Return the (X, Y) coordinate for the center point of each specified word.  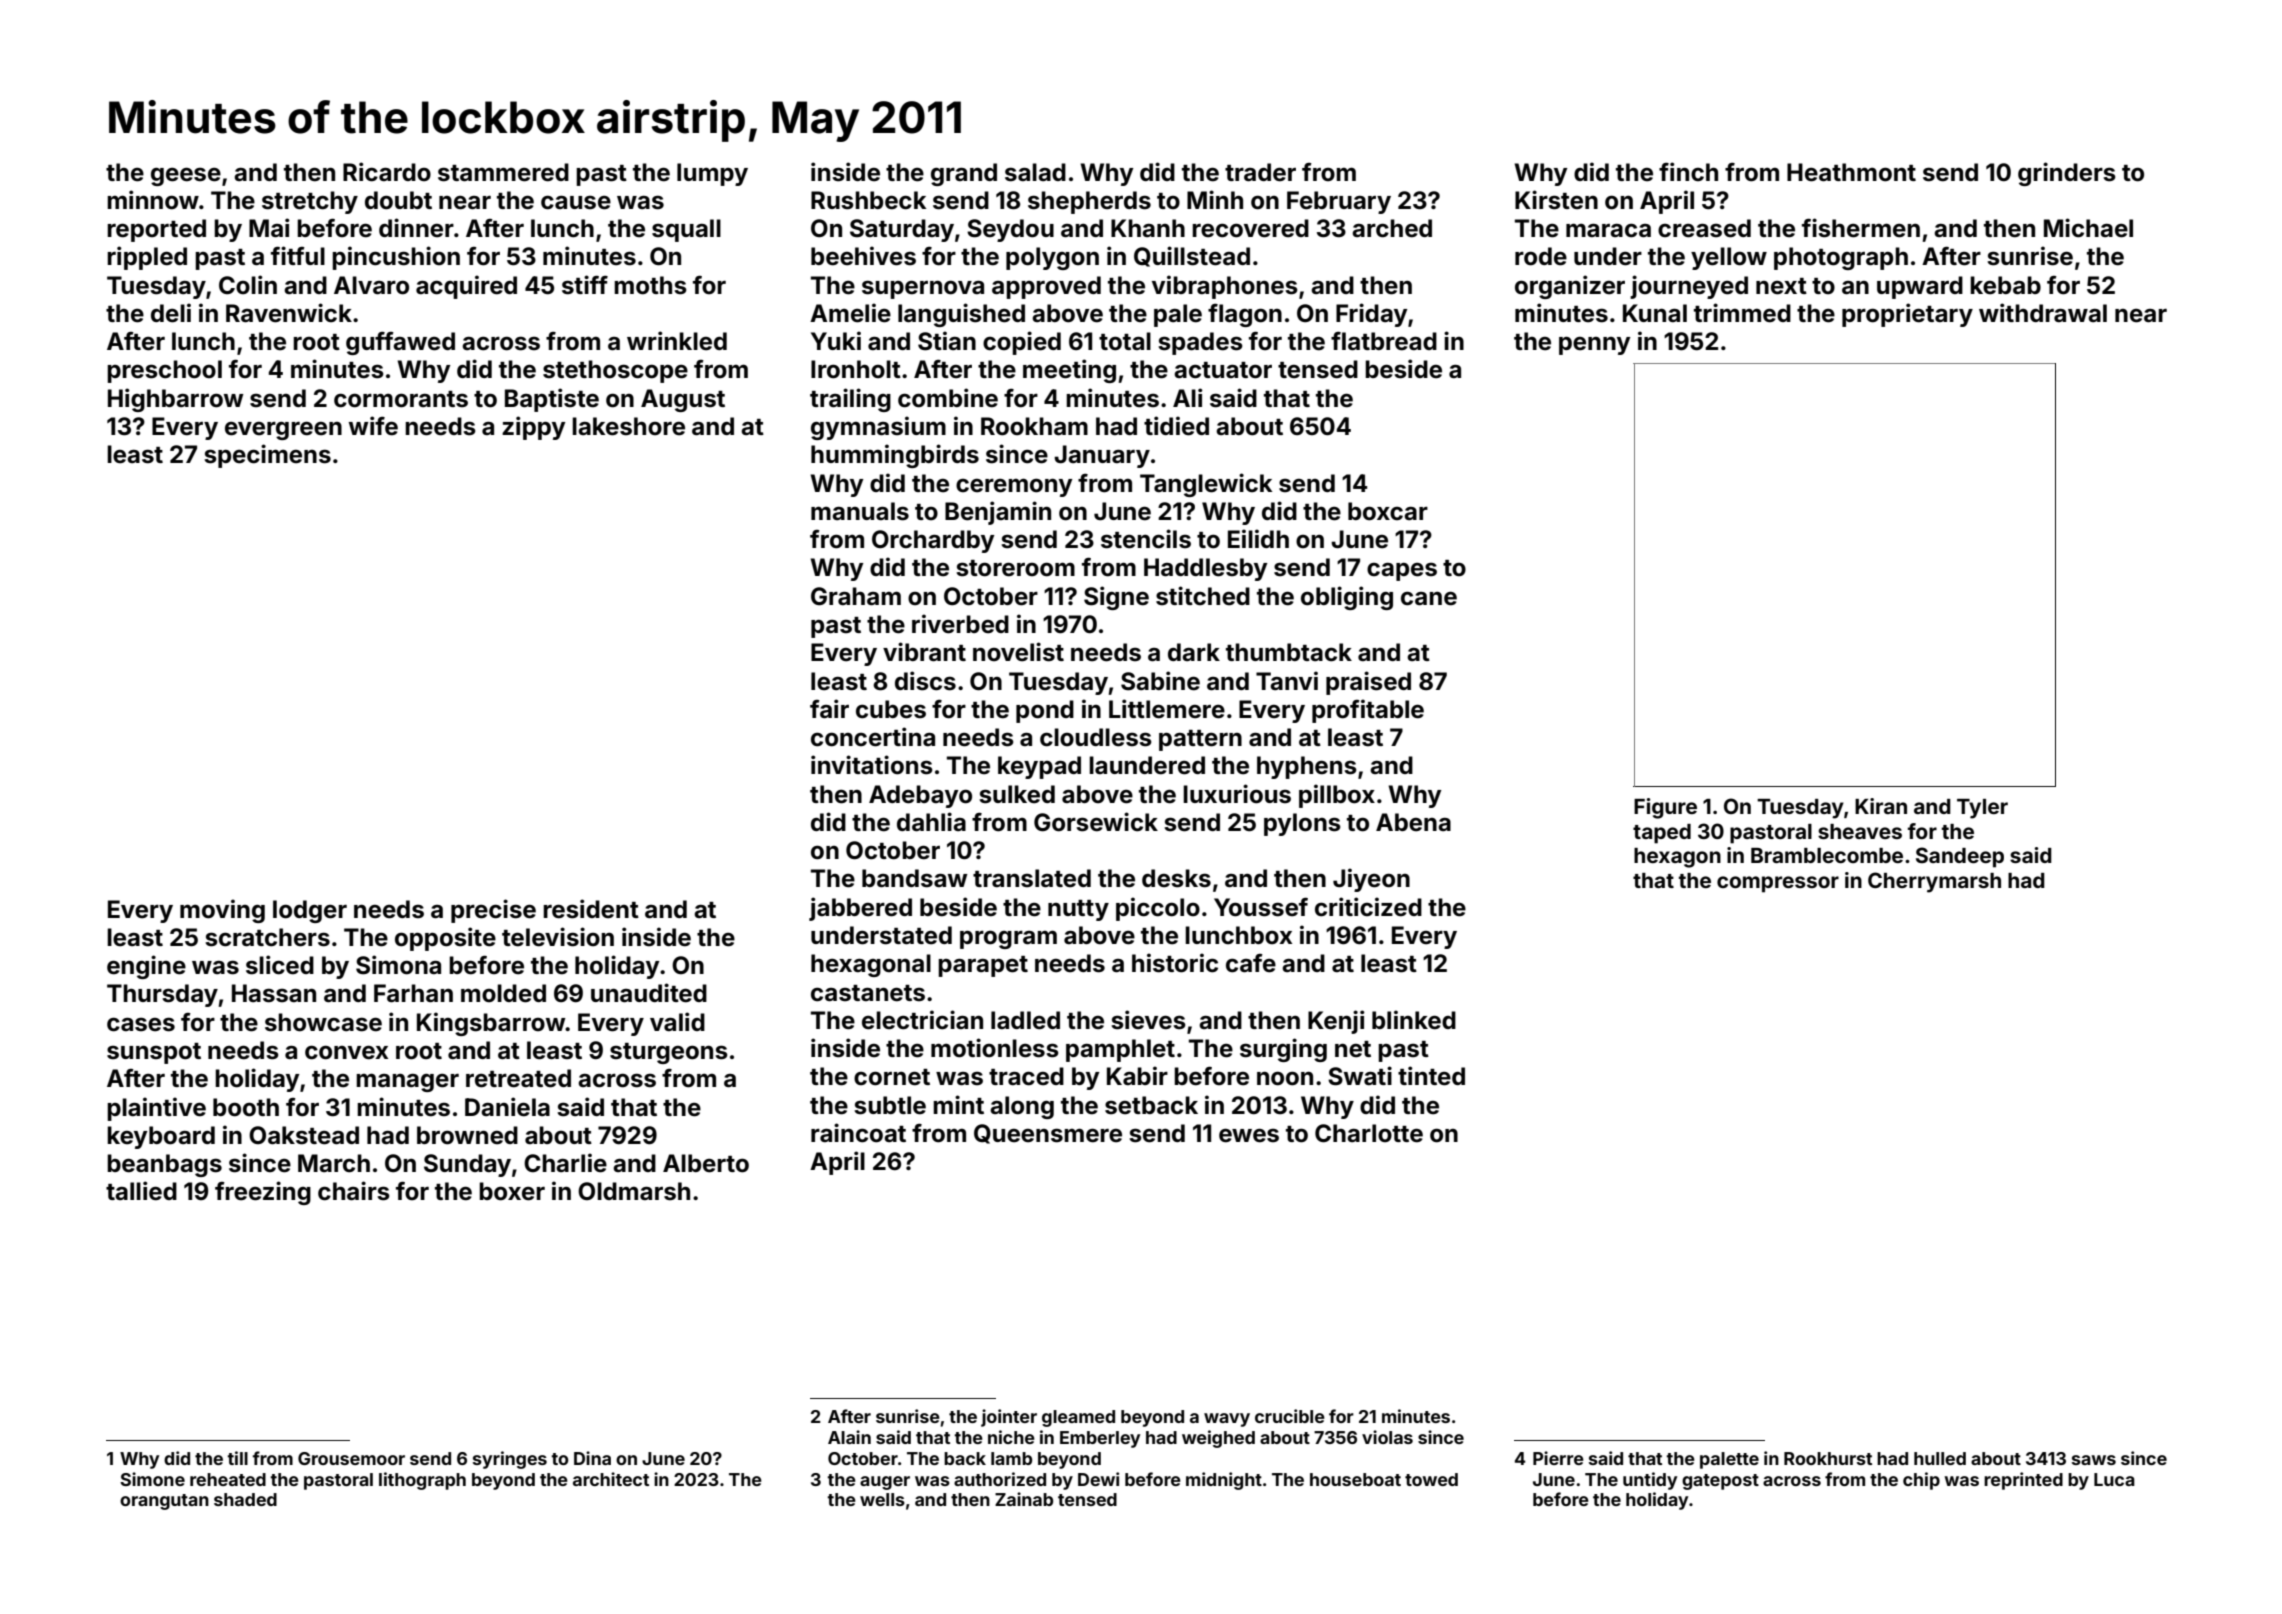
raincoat (858, 1133)
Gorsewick (1096, 822)
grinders (2067, 174)
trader (1260, 172)
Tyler (1982, 809)
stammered (503, 172)
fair (829, 709)
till (237, 1458)
